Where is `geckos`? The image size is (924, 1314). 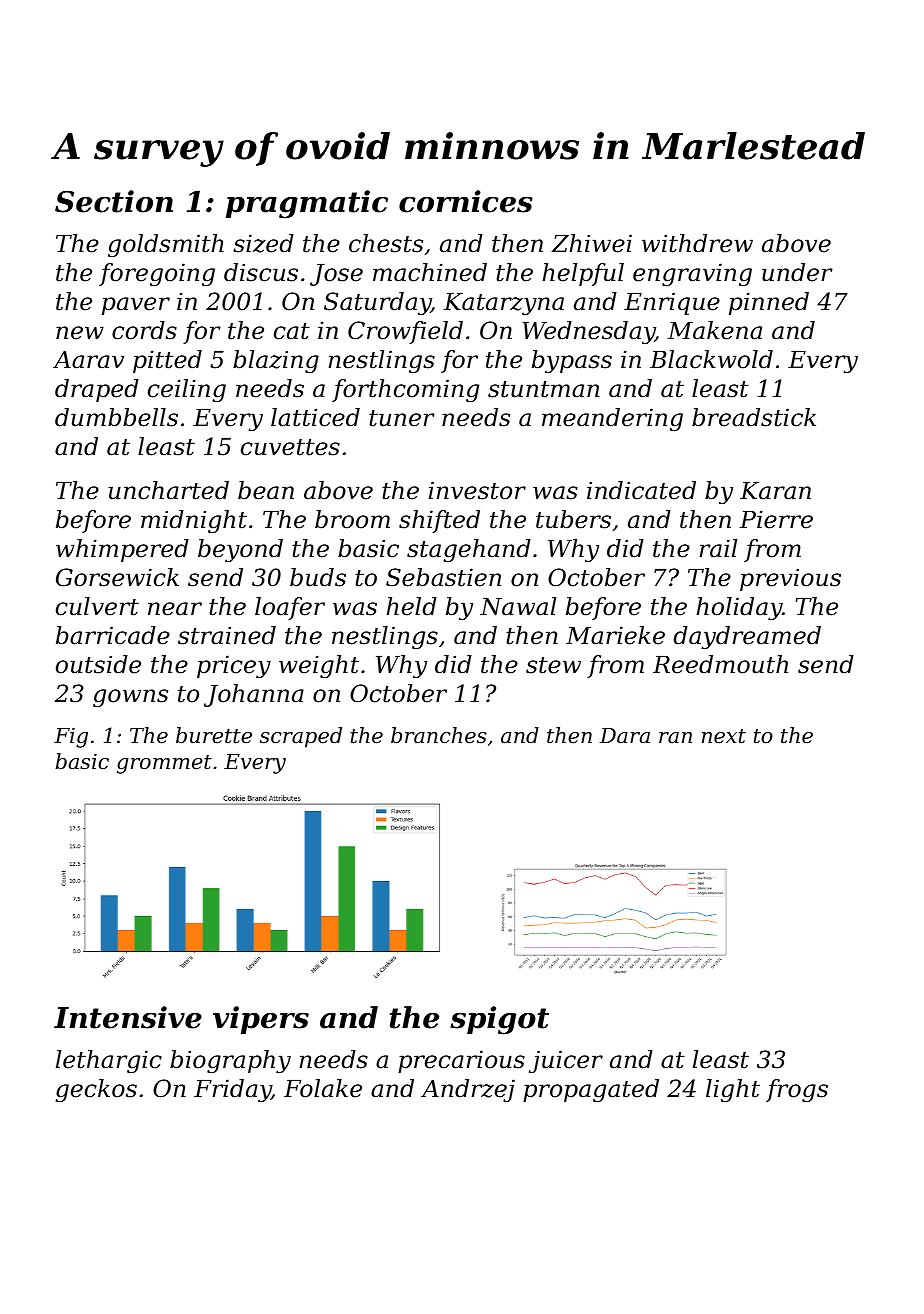
geckos is located at coordinates (96, 1090).
